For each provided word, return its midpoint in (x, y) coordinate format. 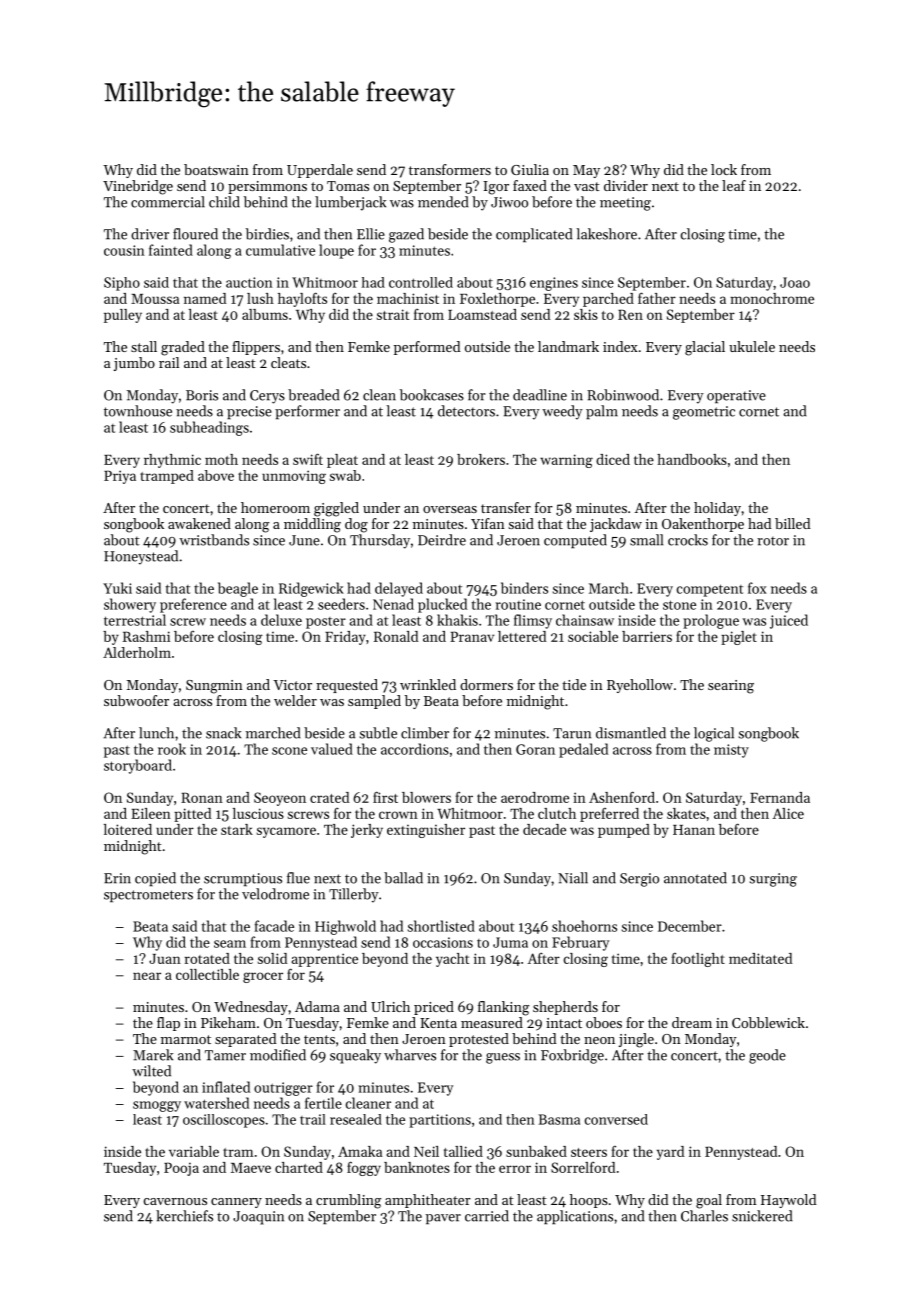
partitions (440, 1121)
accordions (415, 749)
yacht (452, 960)
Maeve (251, 1168)
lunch (156, 733)
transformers (450, 169)
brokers (481, 459)
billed (793, 523)
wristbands (214, 540)
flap (168, 1024)
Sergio (639, 880)
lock (724, 169)
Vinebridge (138, 187)
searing (731, 687)
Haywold (789, 1201)
